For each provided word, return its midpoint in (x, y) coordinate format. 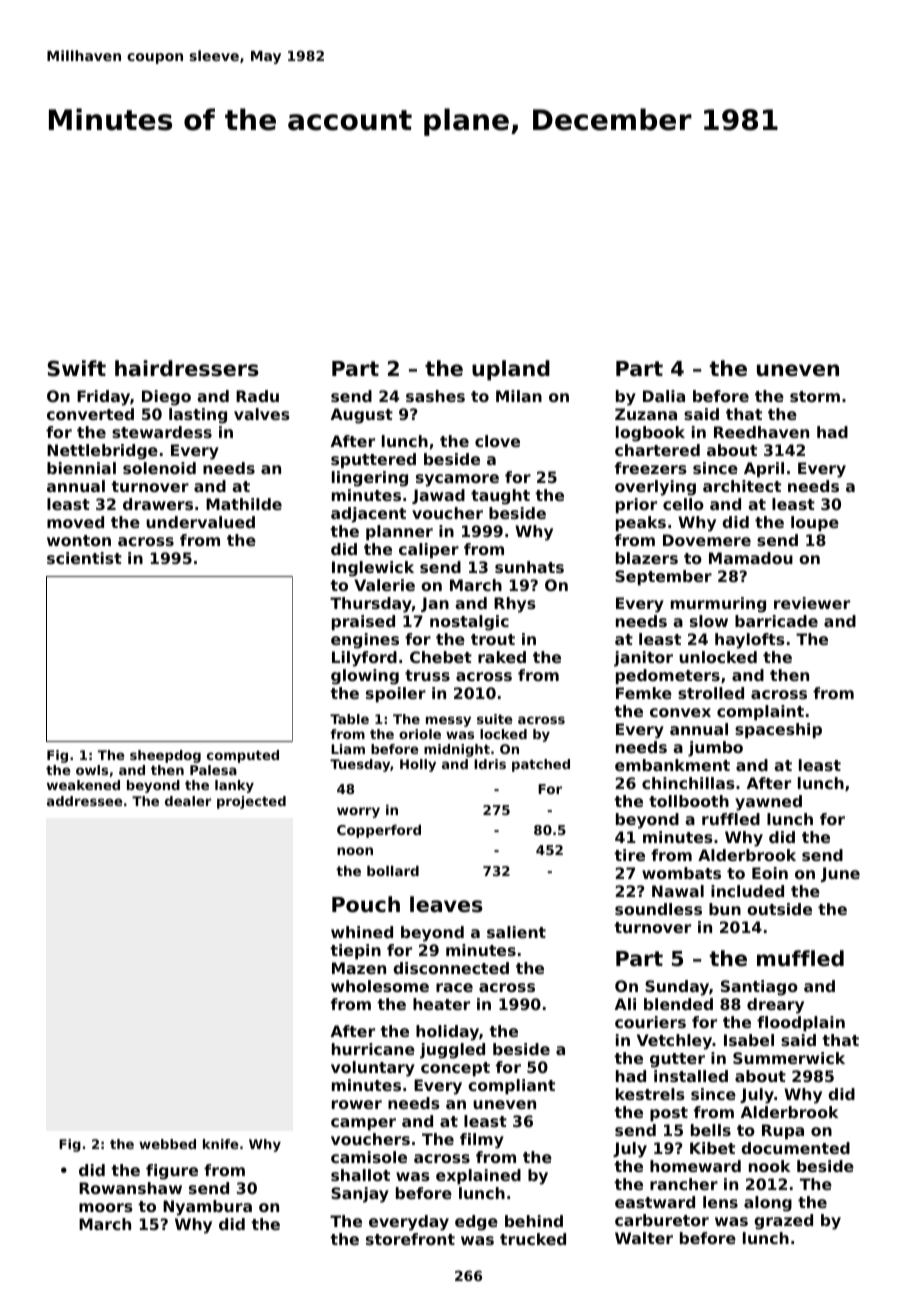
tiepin (355, 952)
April (764, 470)
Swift (76, 368)
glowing (365, 677)
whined (362, 932)
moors (106, 1207)
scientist (84, 558)
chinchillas (688, 783)
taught (500, 497)
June (840, 874)
